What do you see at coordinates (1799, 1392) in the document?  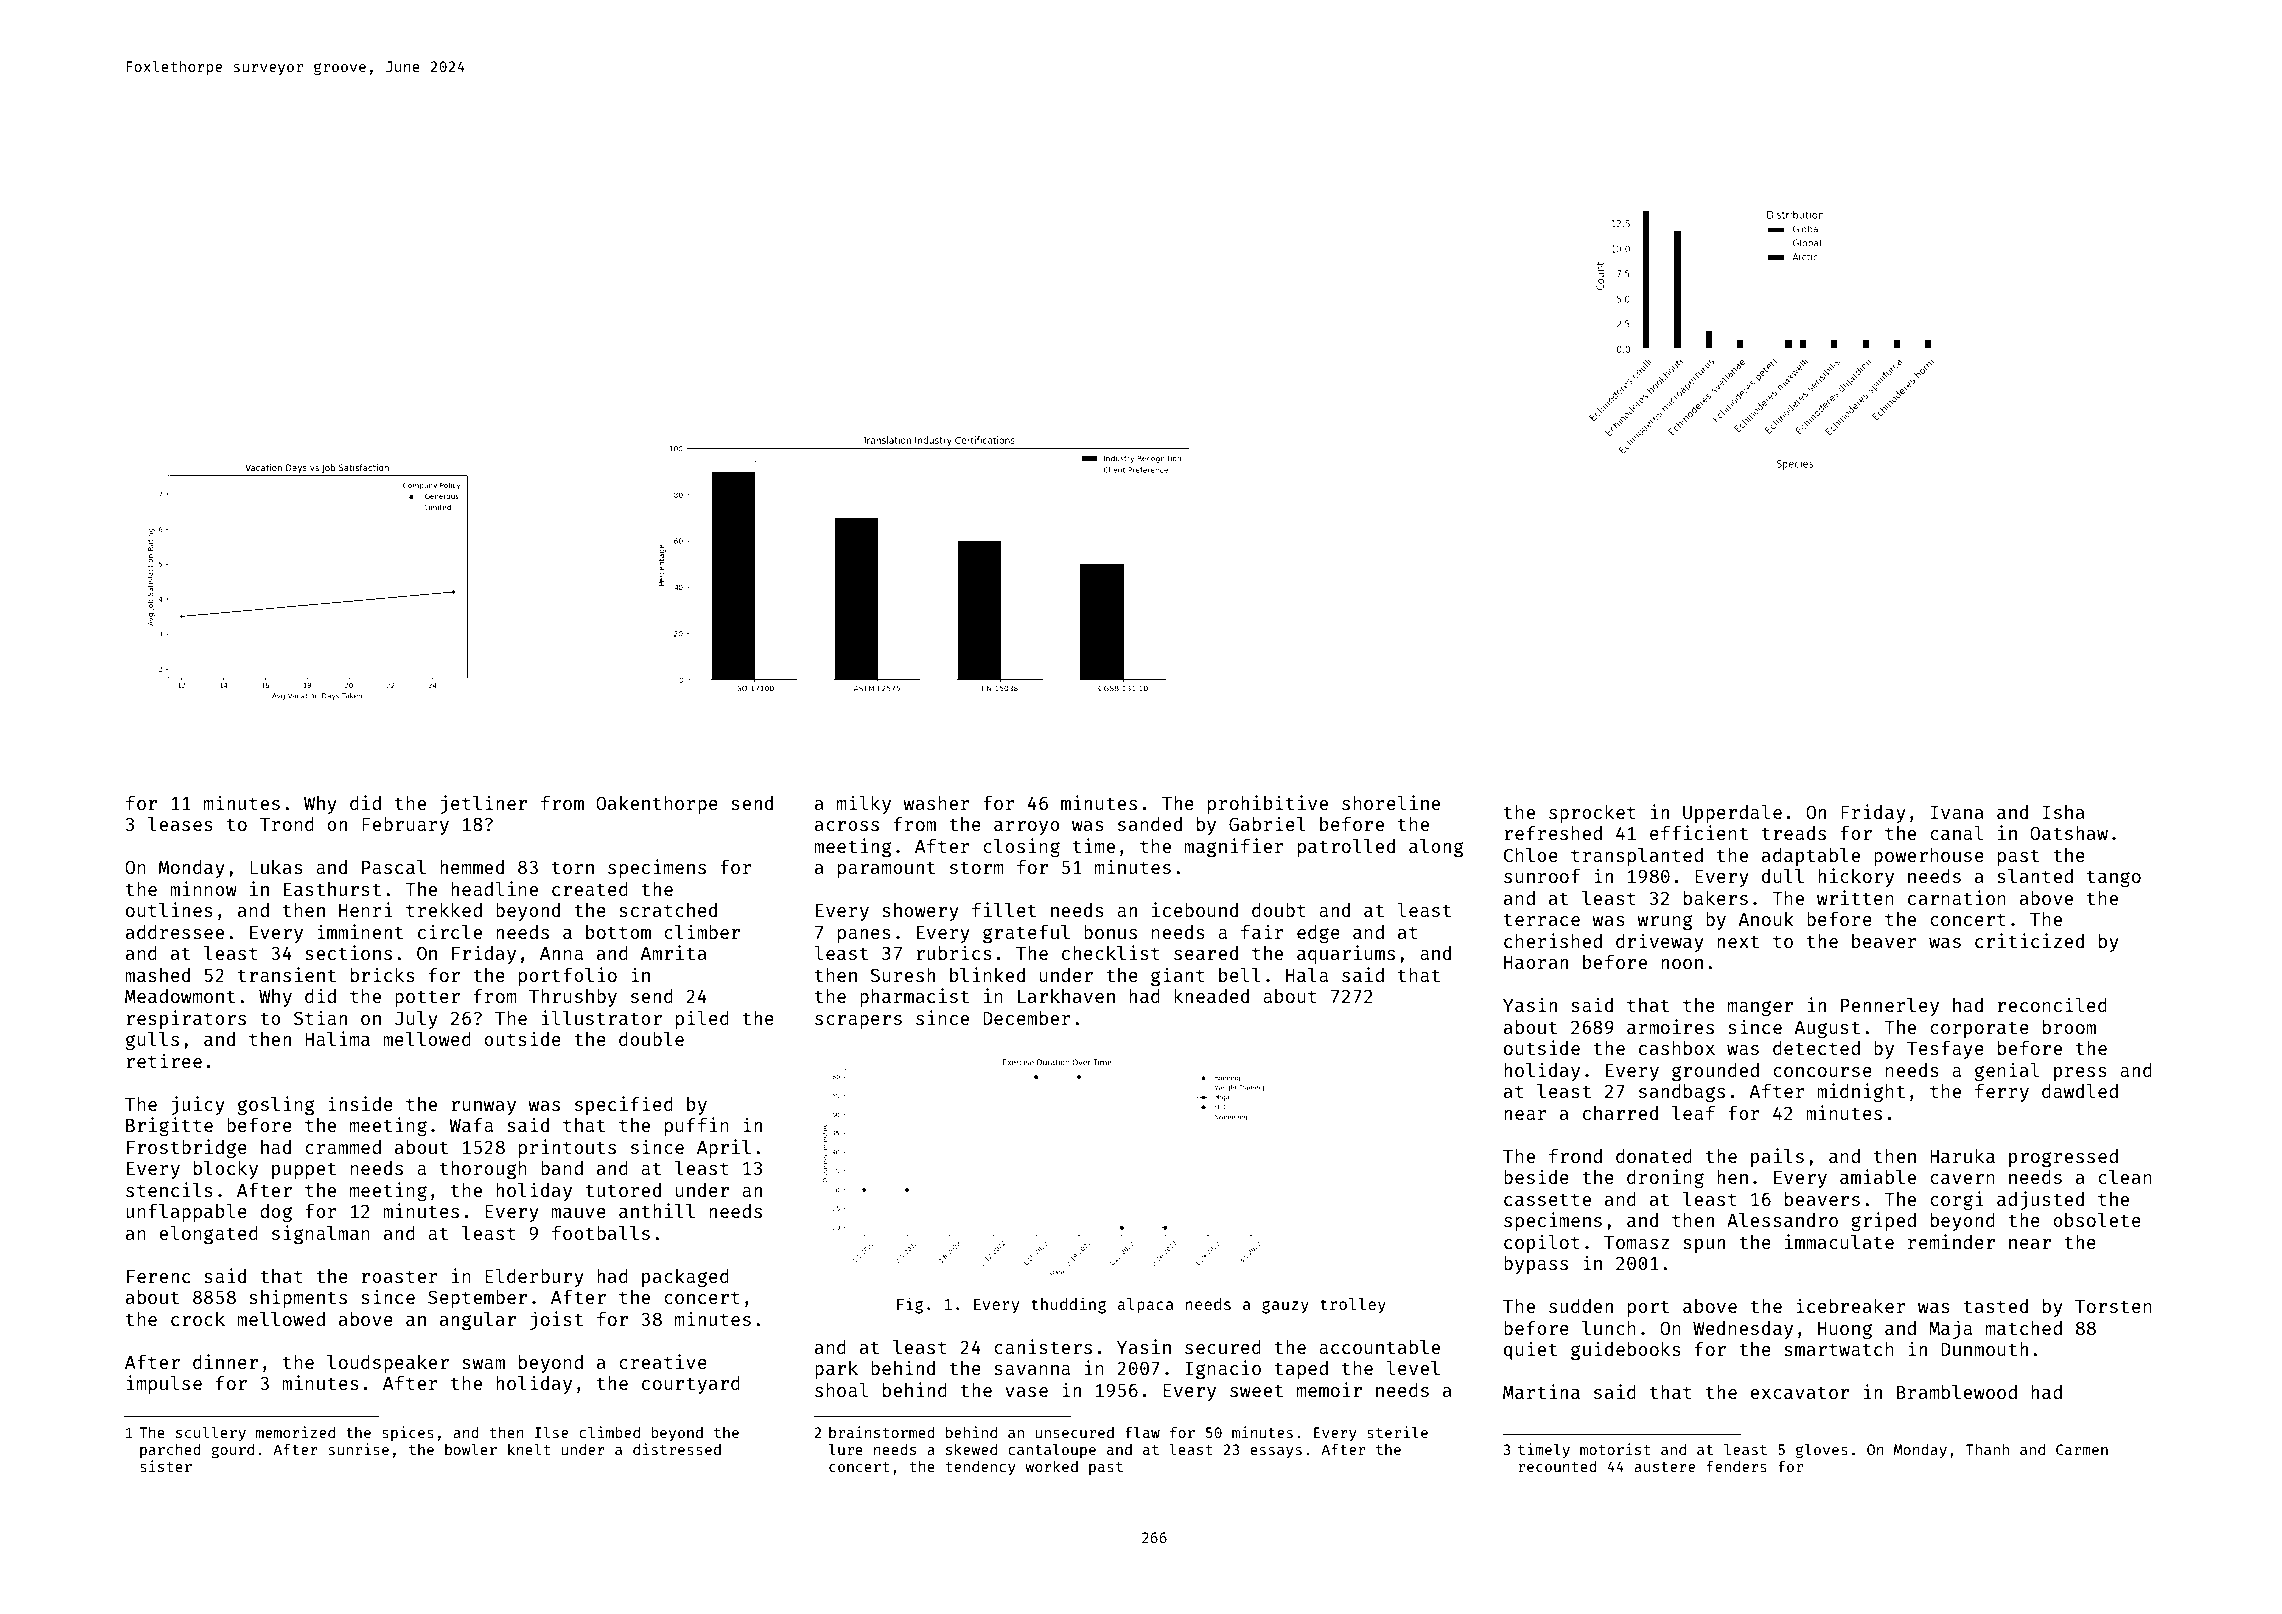 I see `excavator` at bounding box center [1799, 1392].
